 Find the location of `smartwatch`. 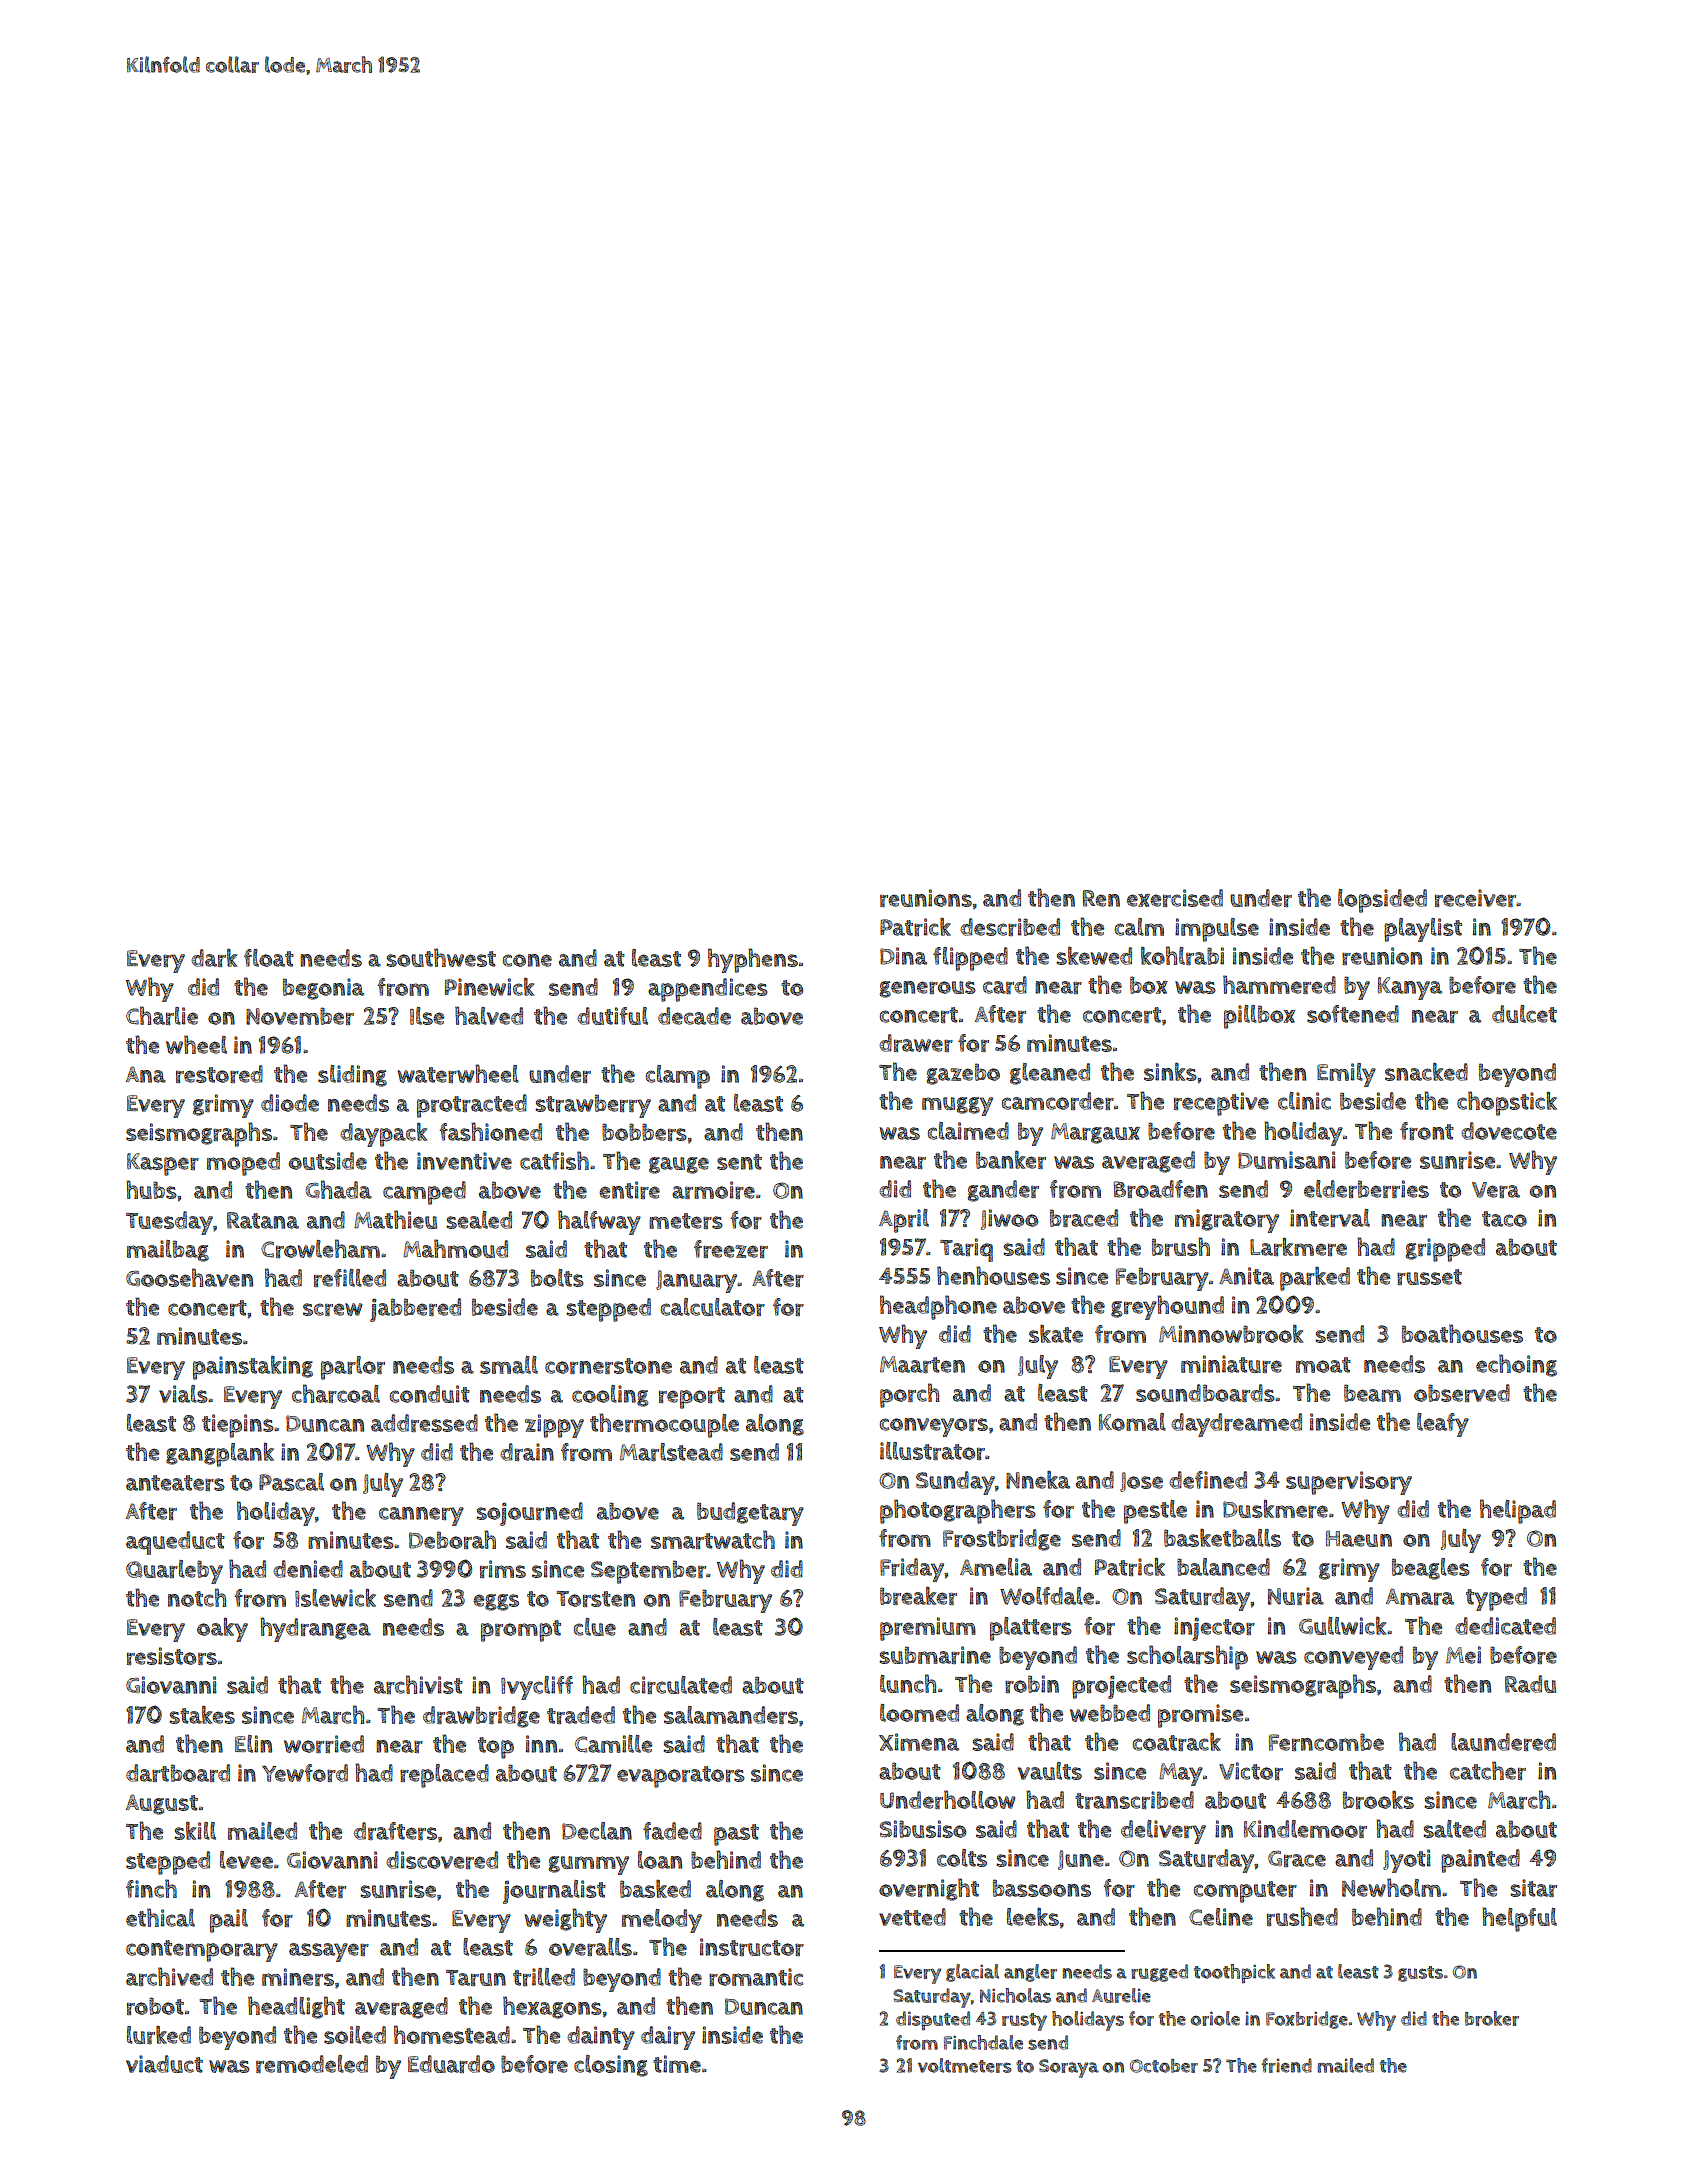

smartwatch is located at coordinates (713, 1539).
